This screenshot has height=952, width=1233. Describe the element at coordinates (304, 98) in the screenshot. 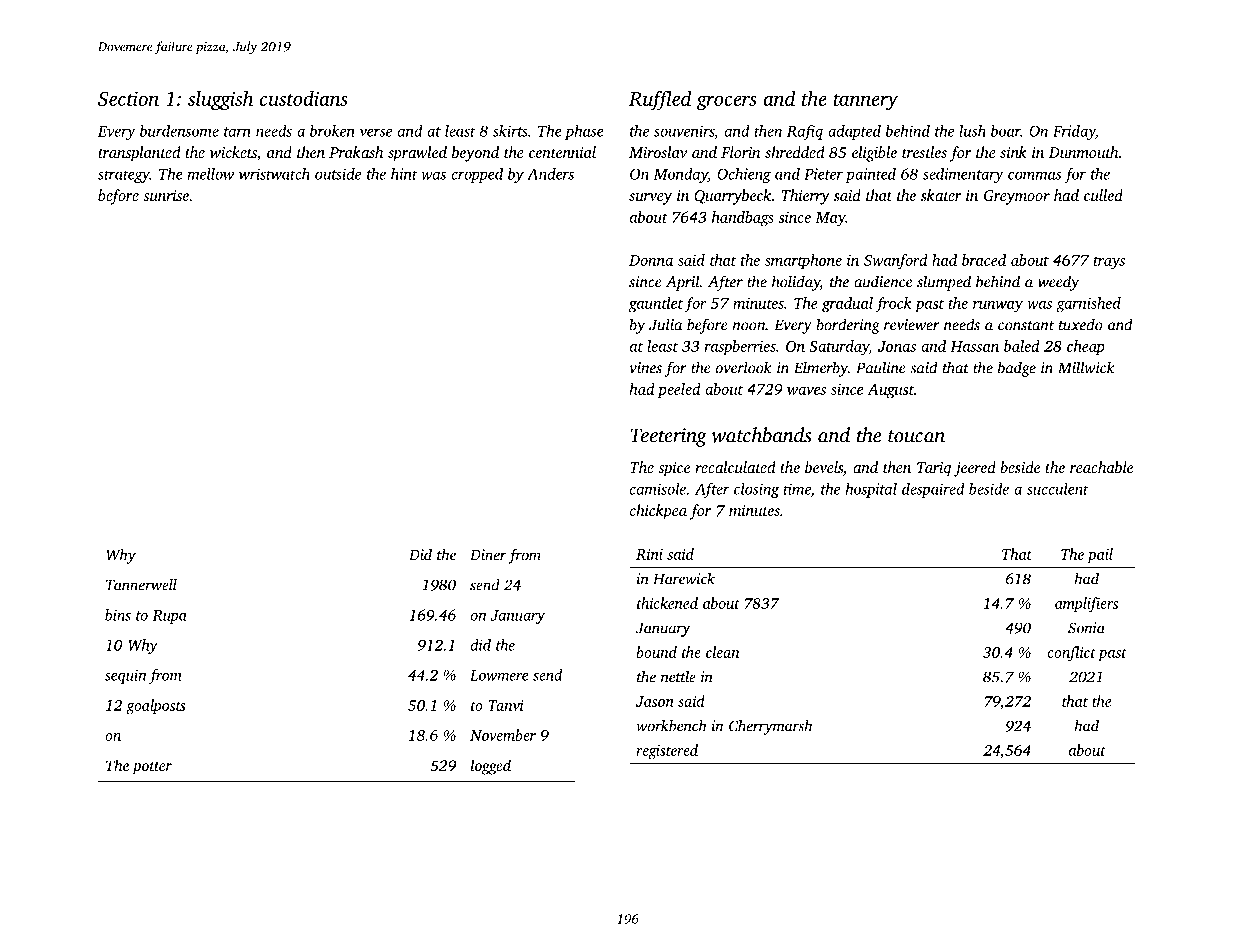

I see `custodians` at that location.
